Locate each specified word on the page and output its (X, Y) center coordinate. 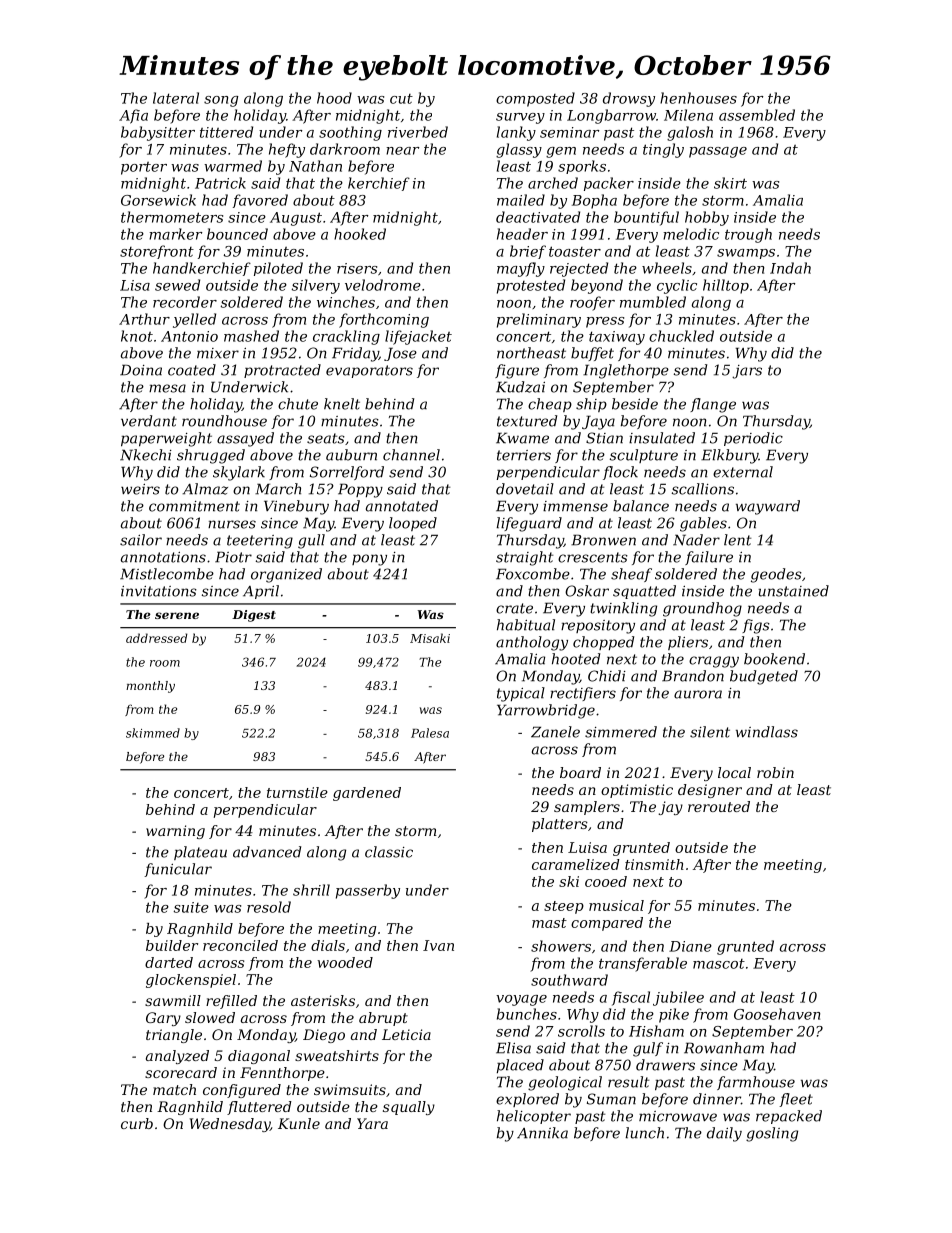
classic (389, 852)
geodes (776, 575)
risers (357, 268)
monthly (150, 687)
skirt (730, 183)
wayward (768, 507)
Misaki (430, 638)
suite (191, 907)
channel (411, 455)
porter (144, 168)
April (261, 592)
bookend (774, 659)
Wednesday (230, 1125)
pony (369, 560)
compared (607, 924)
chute (298, 404)
